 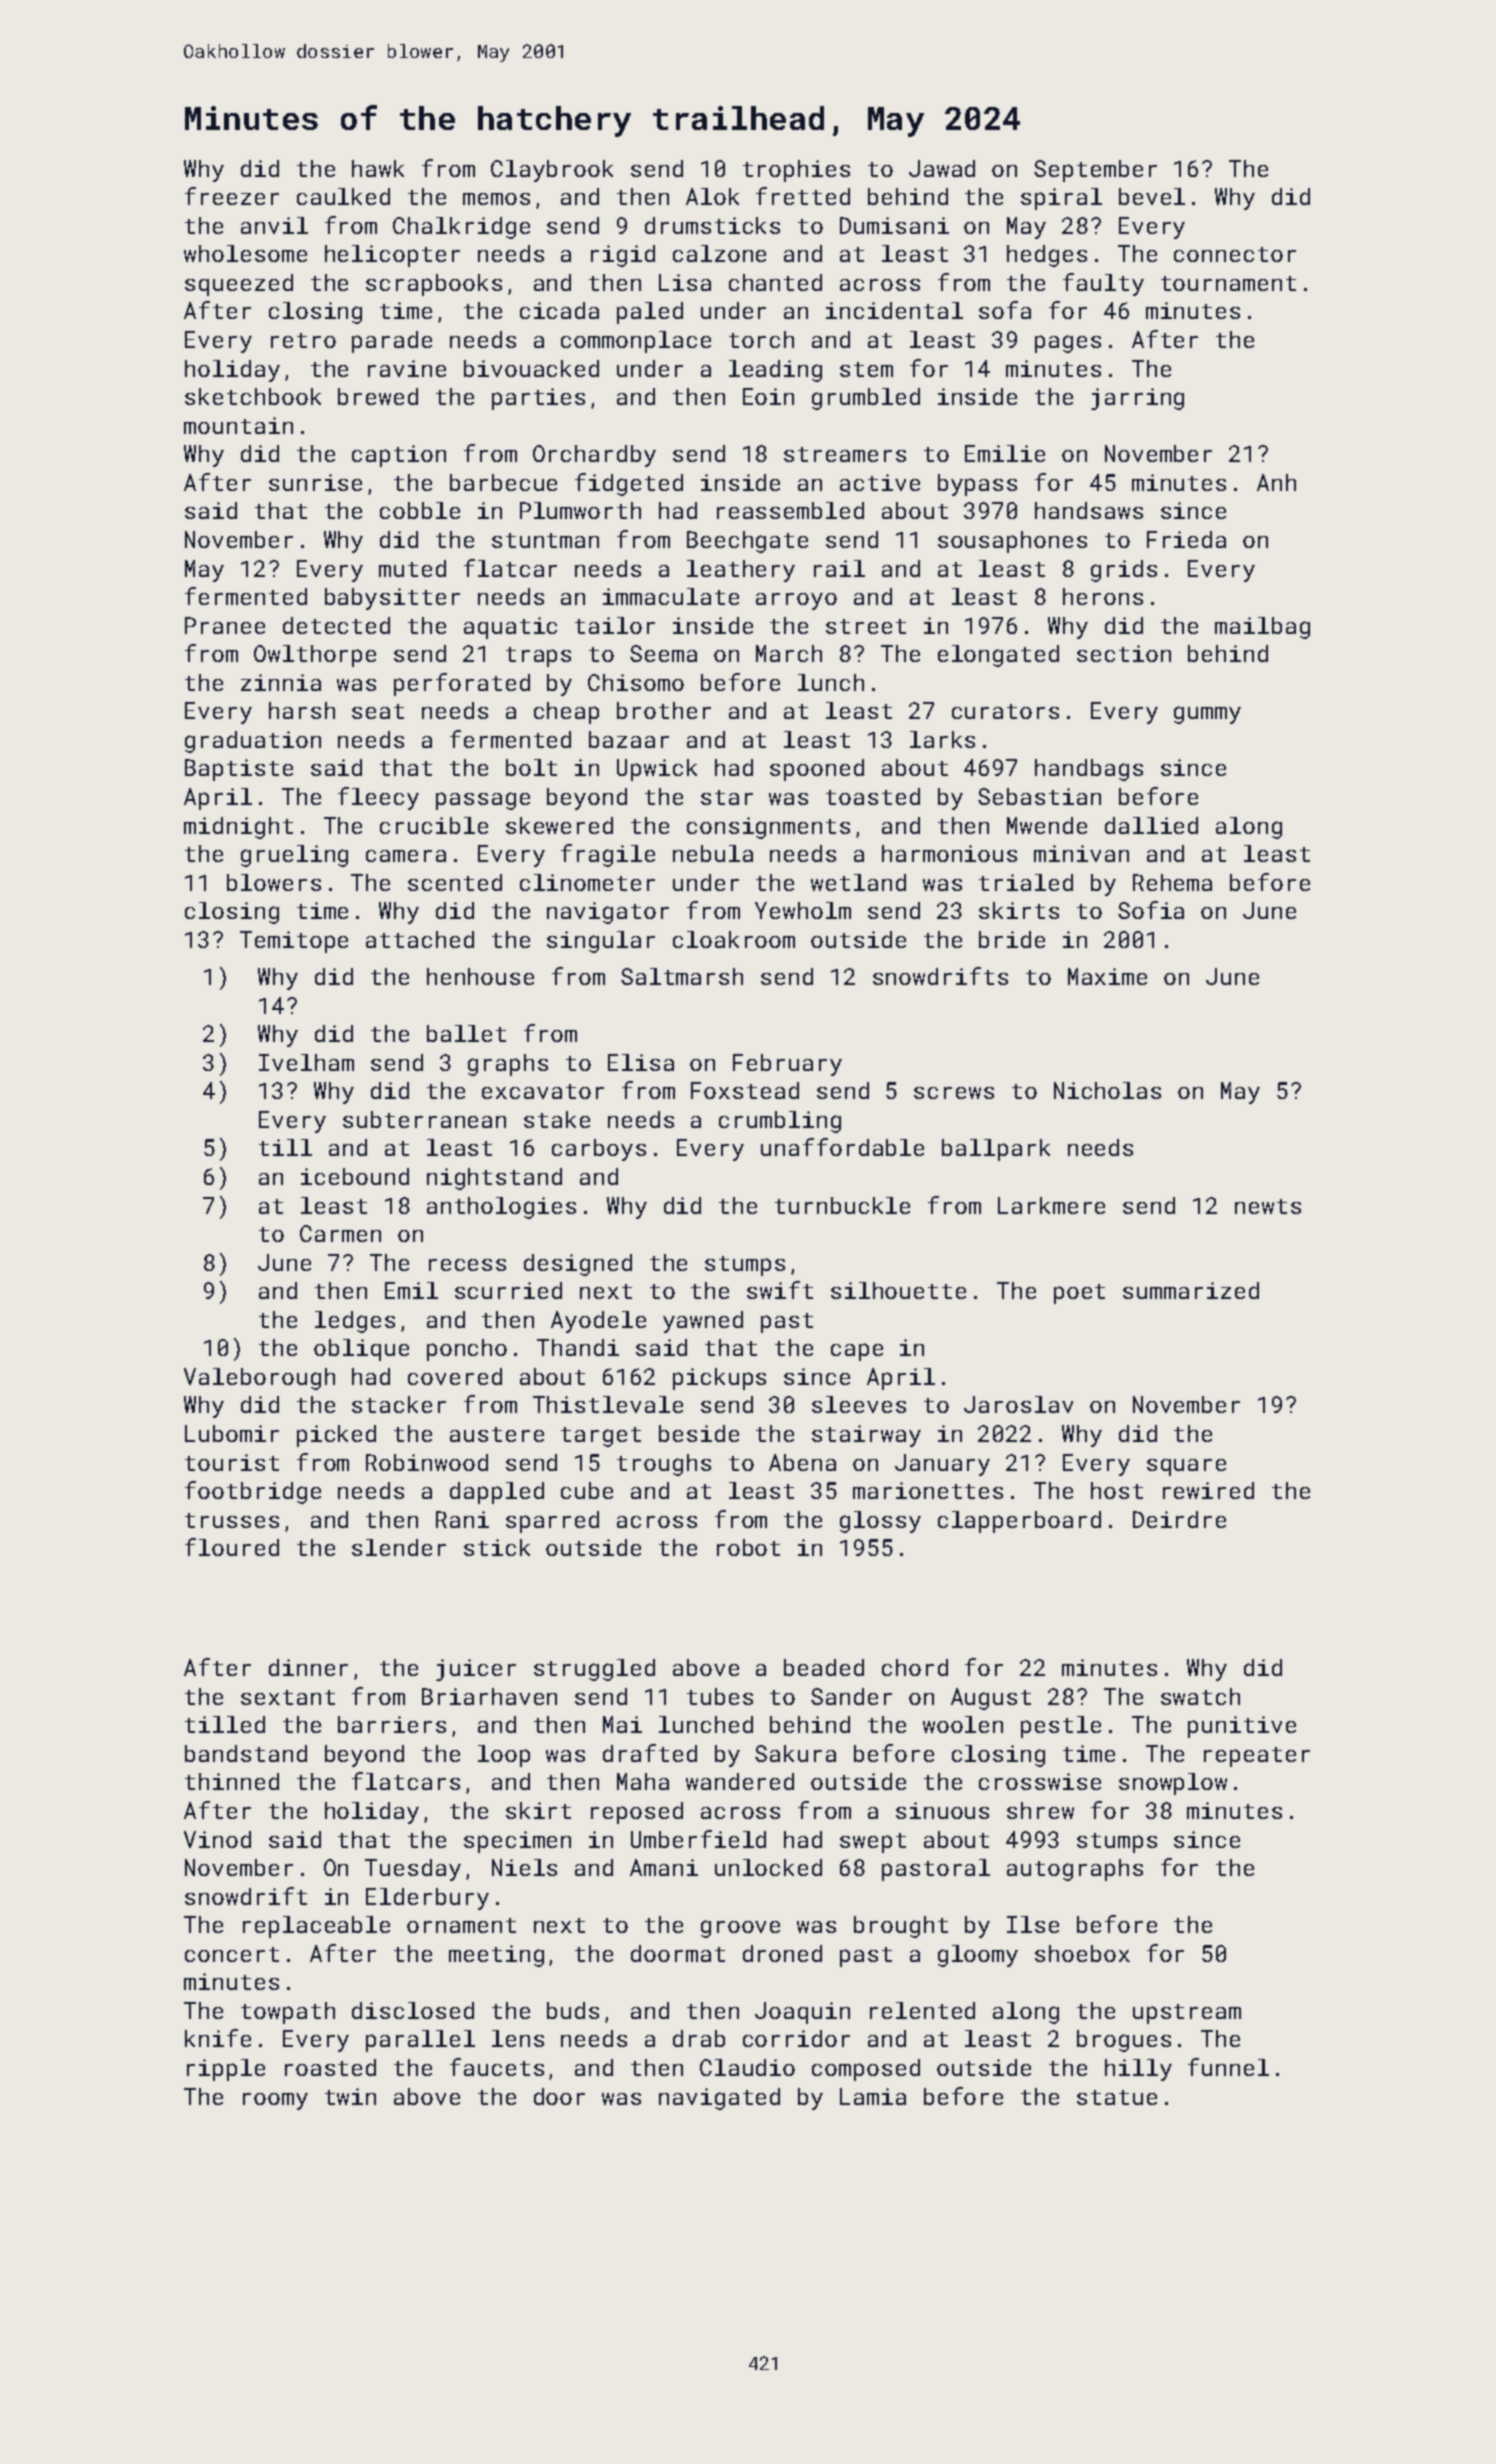 What do you see at coordinates (1207, 715) in the screenshot?
I see `gummy` at bounding box center [1207, 715].
